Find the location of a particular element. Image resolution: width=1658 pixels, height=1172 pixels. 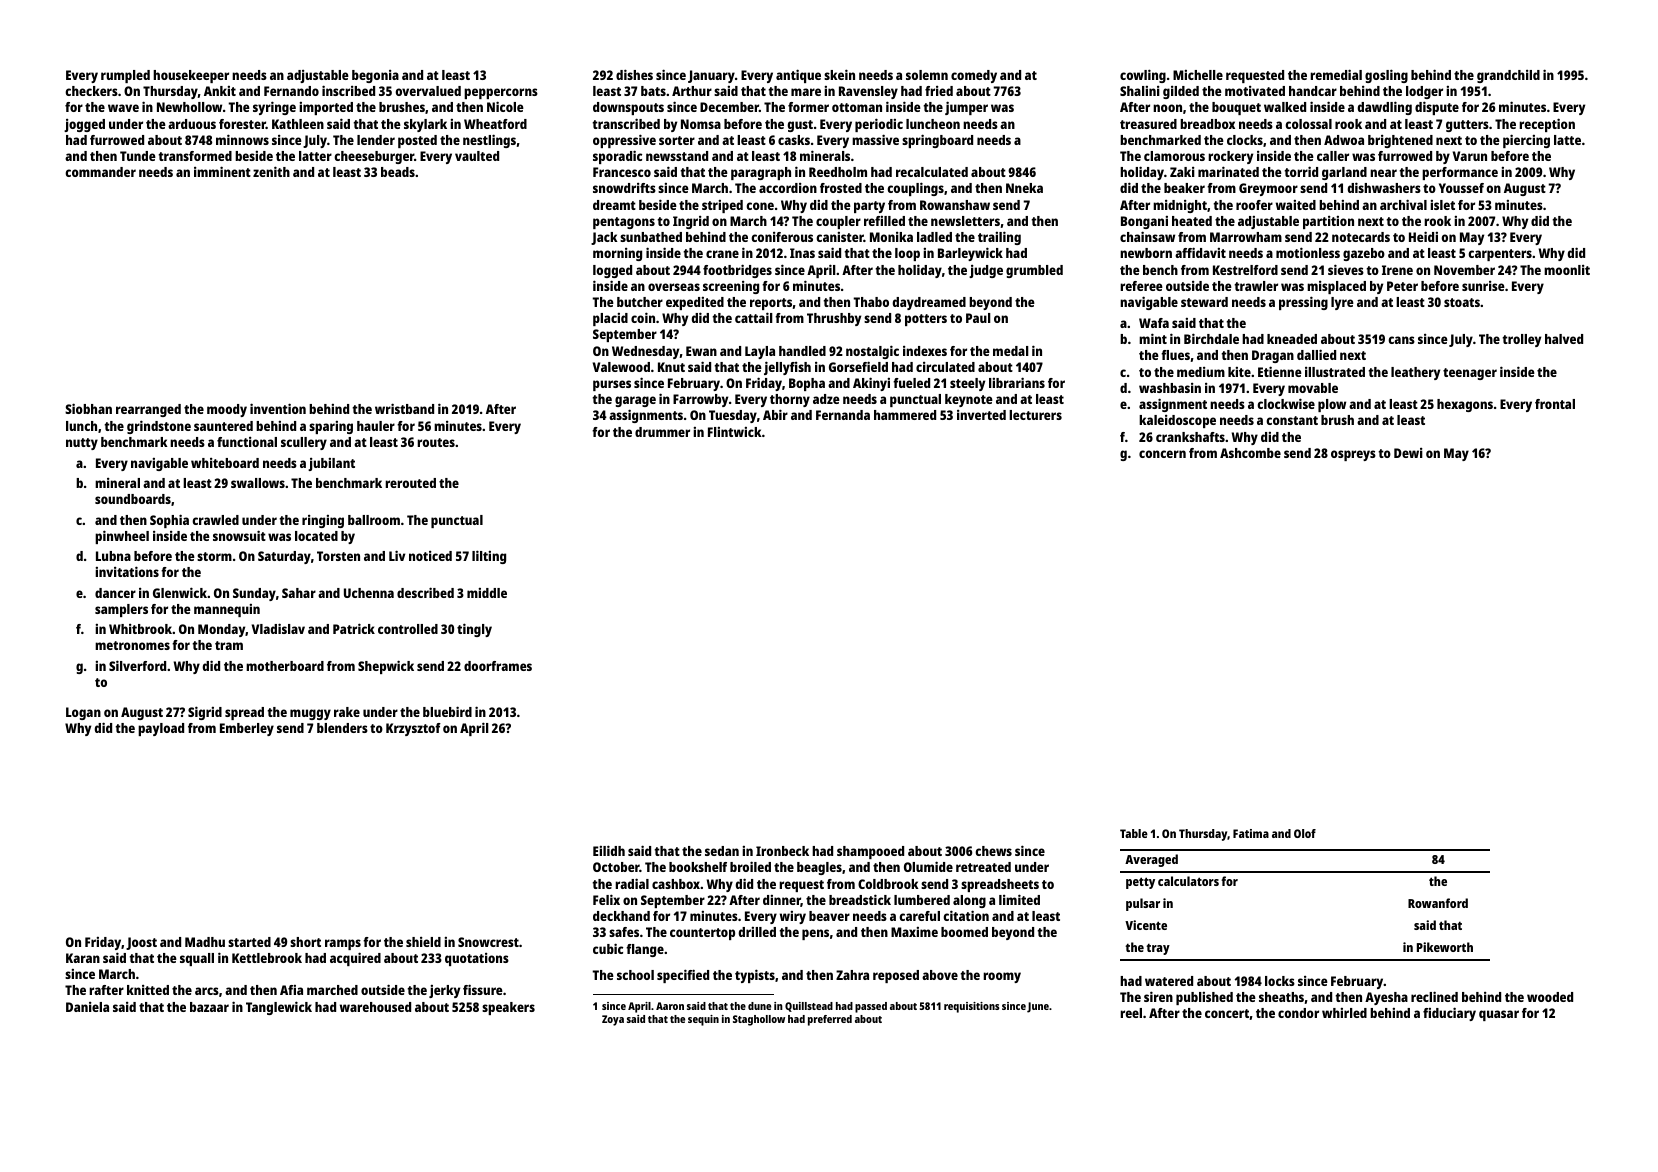

affidavit is located at coordinates (1200, 252).
